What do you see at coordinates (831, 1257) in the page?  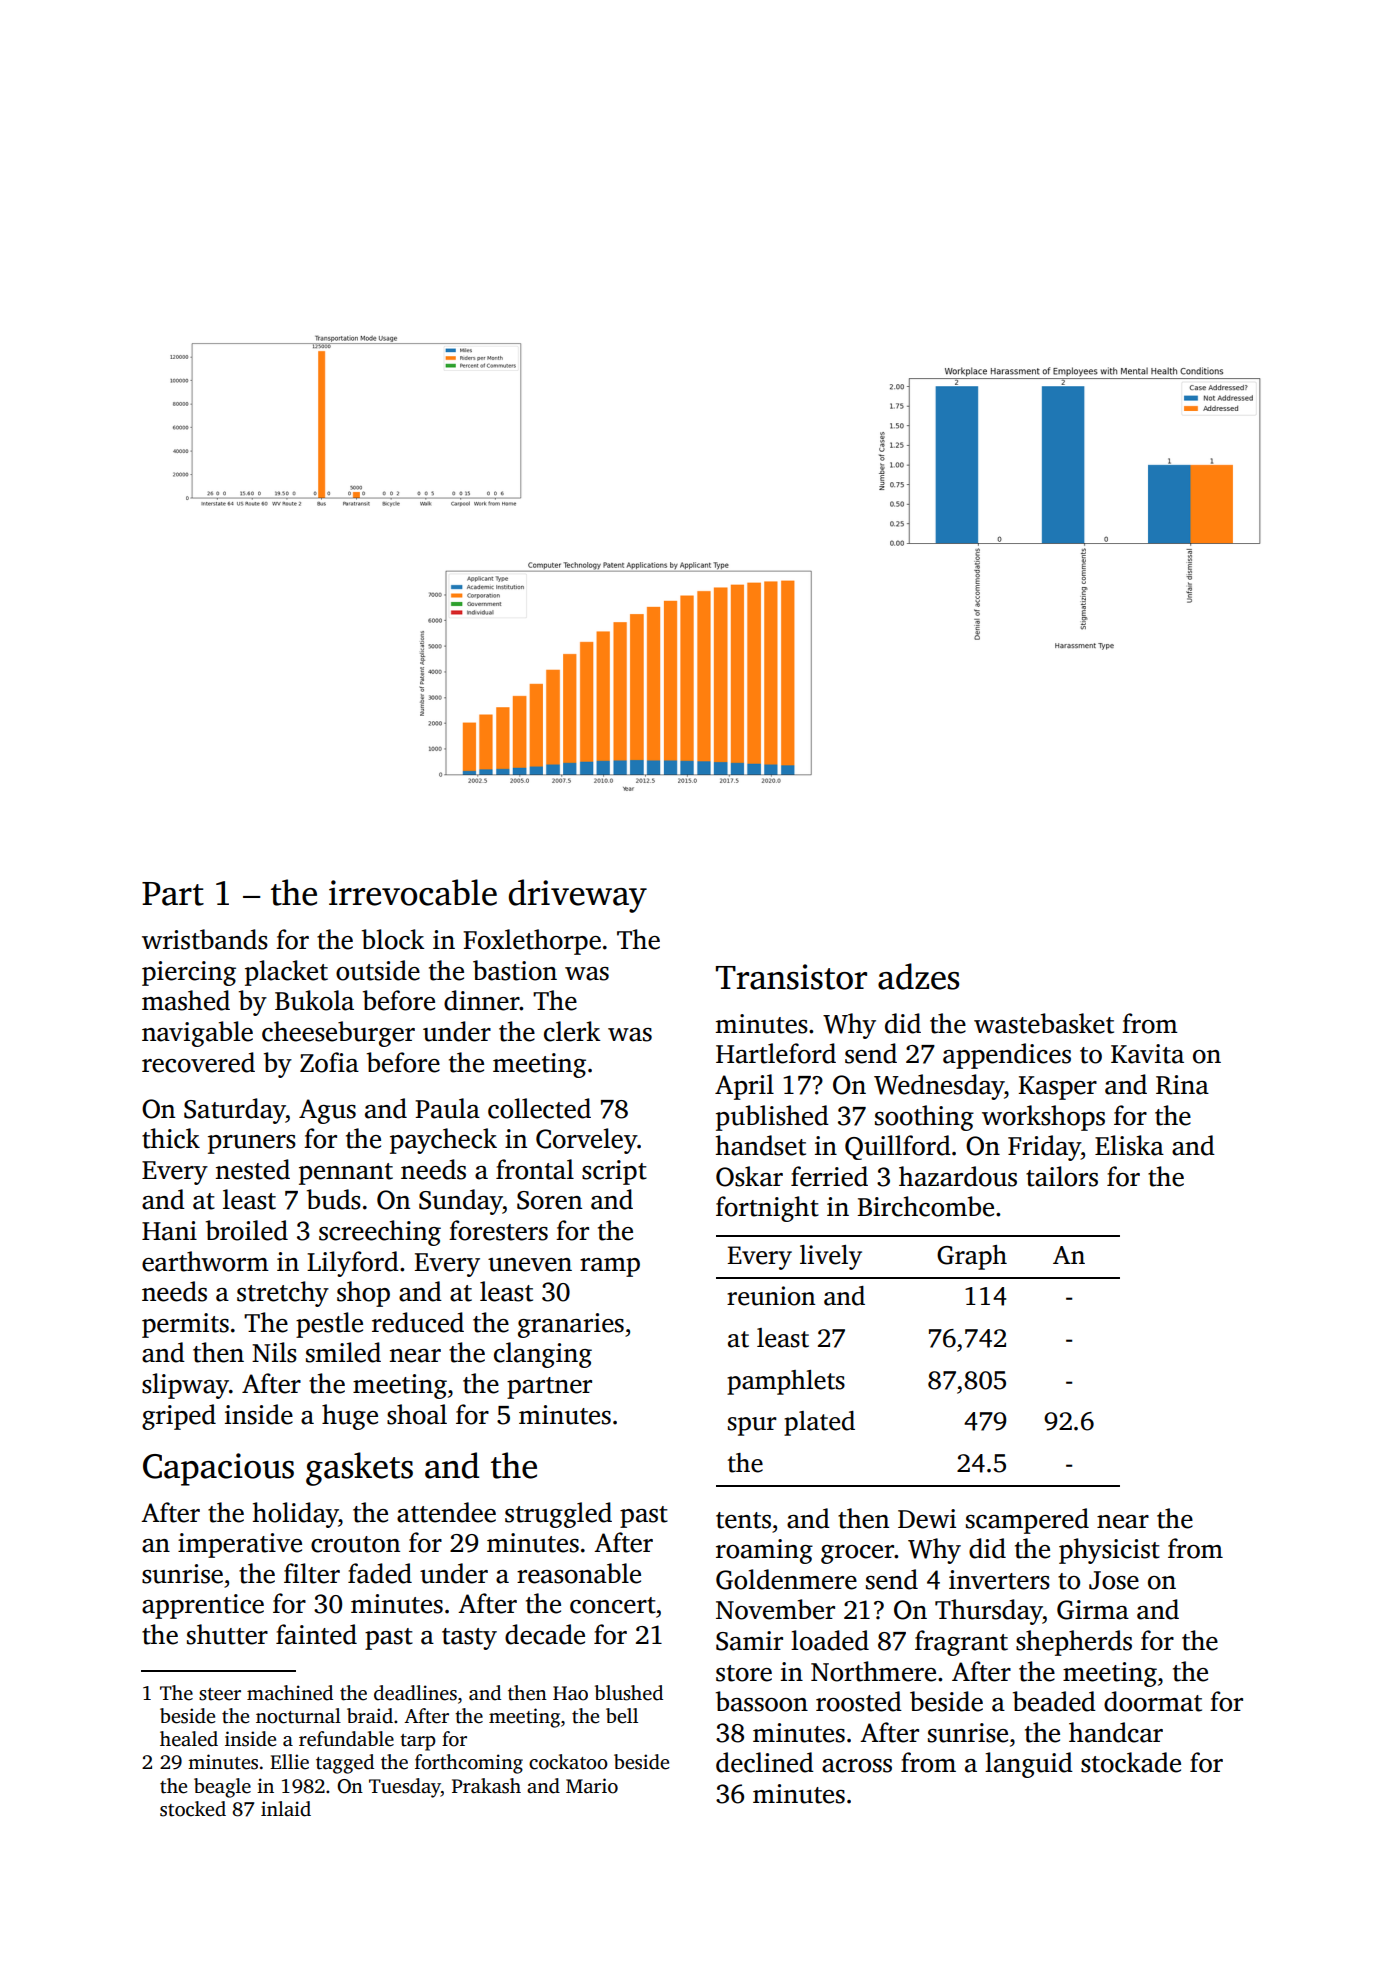 I see `lively` at bounding box center [831, 1257].
